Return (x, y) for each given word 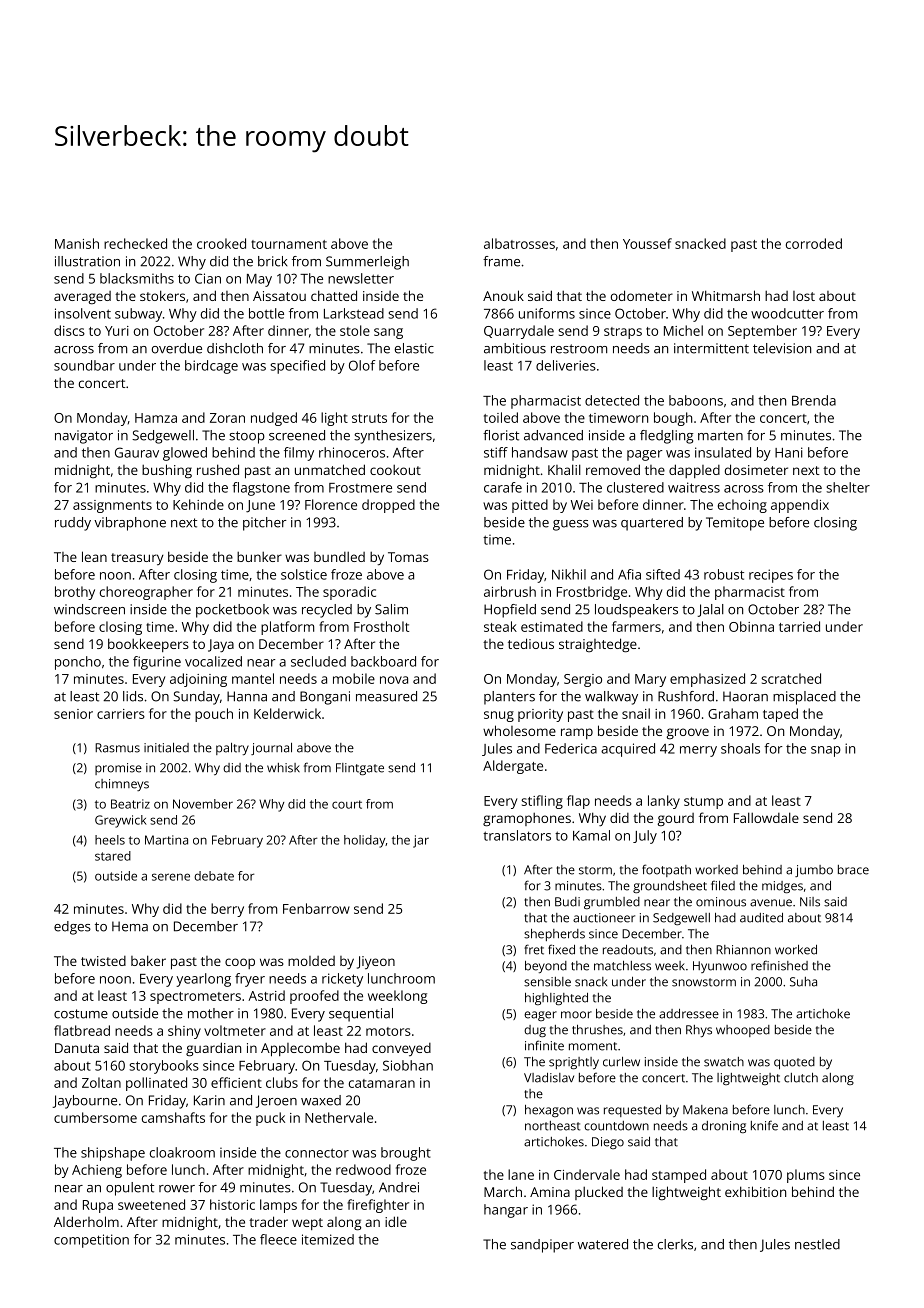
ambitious (515, 348)
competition (91, 1241)
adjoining (198, 680)
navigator (84, 437)
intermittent (711, 348)
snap (826, 751)
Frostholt (381, 626)
